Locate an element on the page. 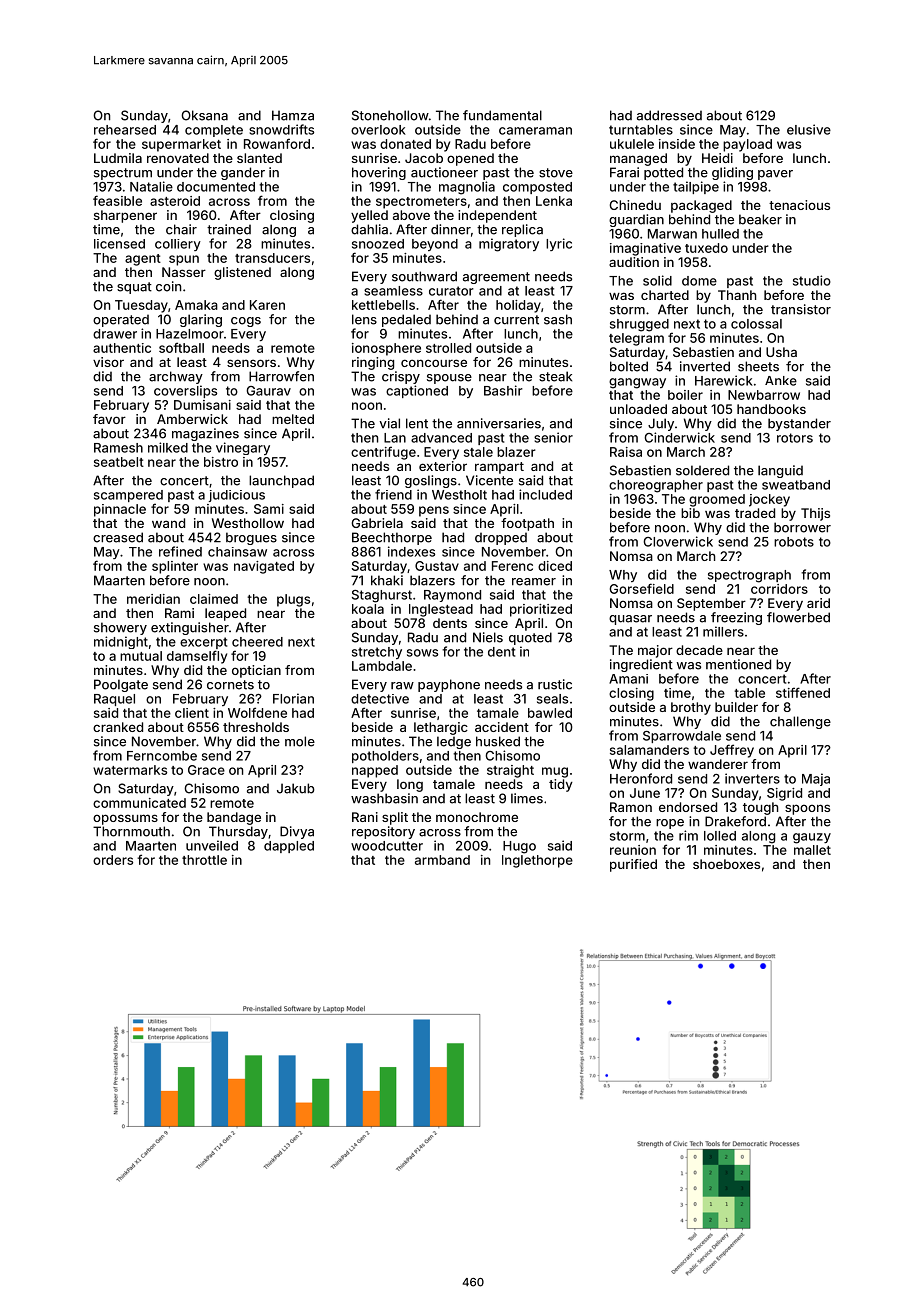 Image resolution: width=924 pixels, height=1308 pixels. arid is located at coordinates (818, 603).
